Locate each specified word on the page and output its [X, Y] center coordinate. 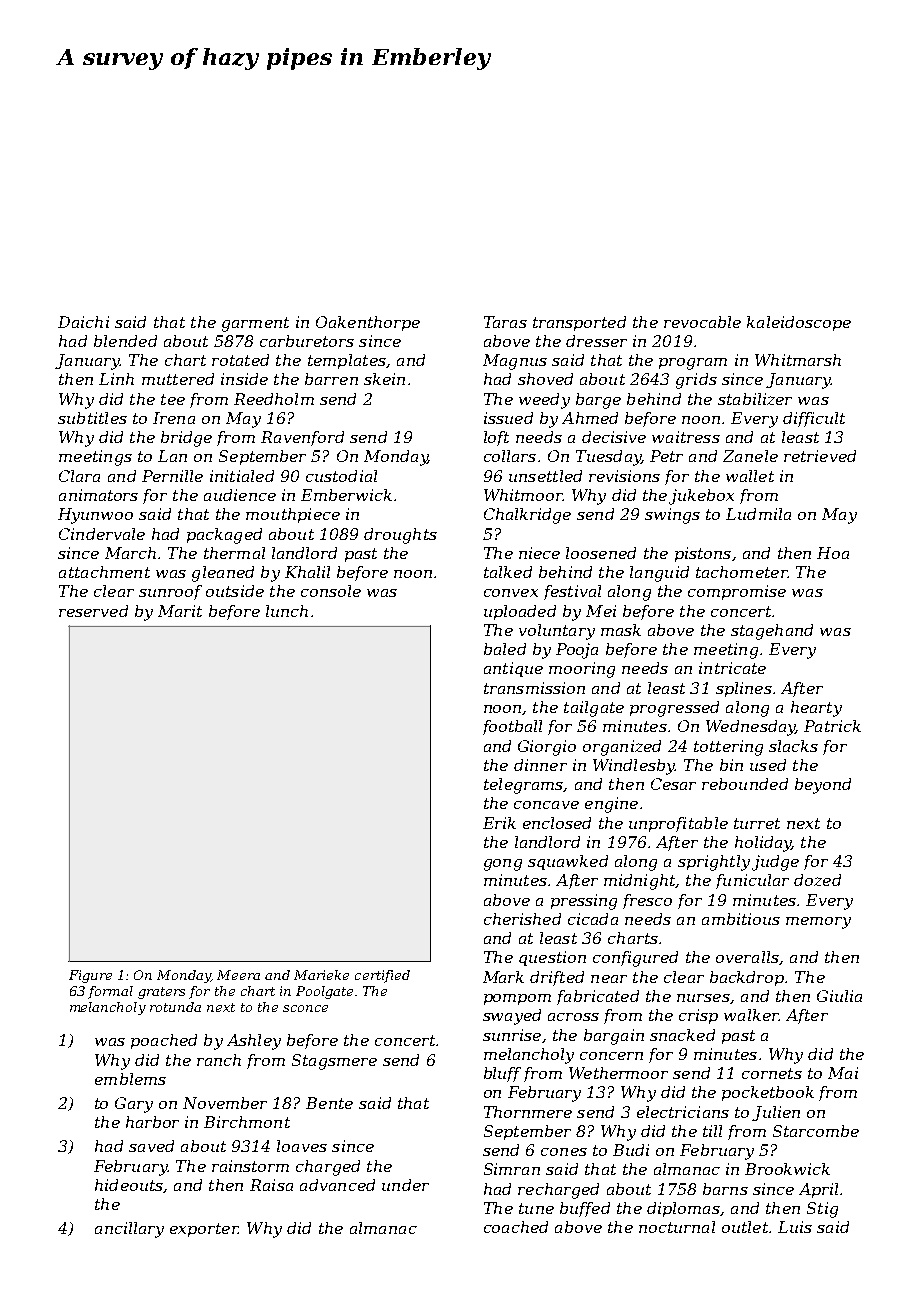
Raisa [271, 1185]
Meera [238, 975]
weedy [544, 401]
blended [125, 341]
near [609, 979]
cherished [522, 919]
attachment [104, 572]
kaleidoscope [799, 323]
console [331, 591]
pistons [703, 554]
